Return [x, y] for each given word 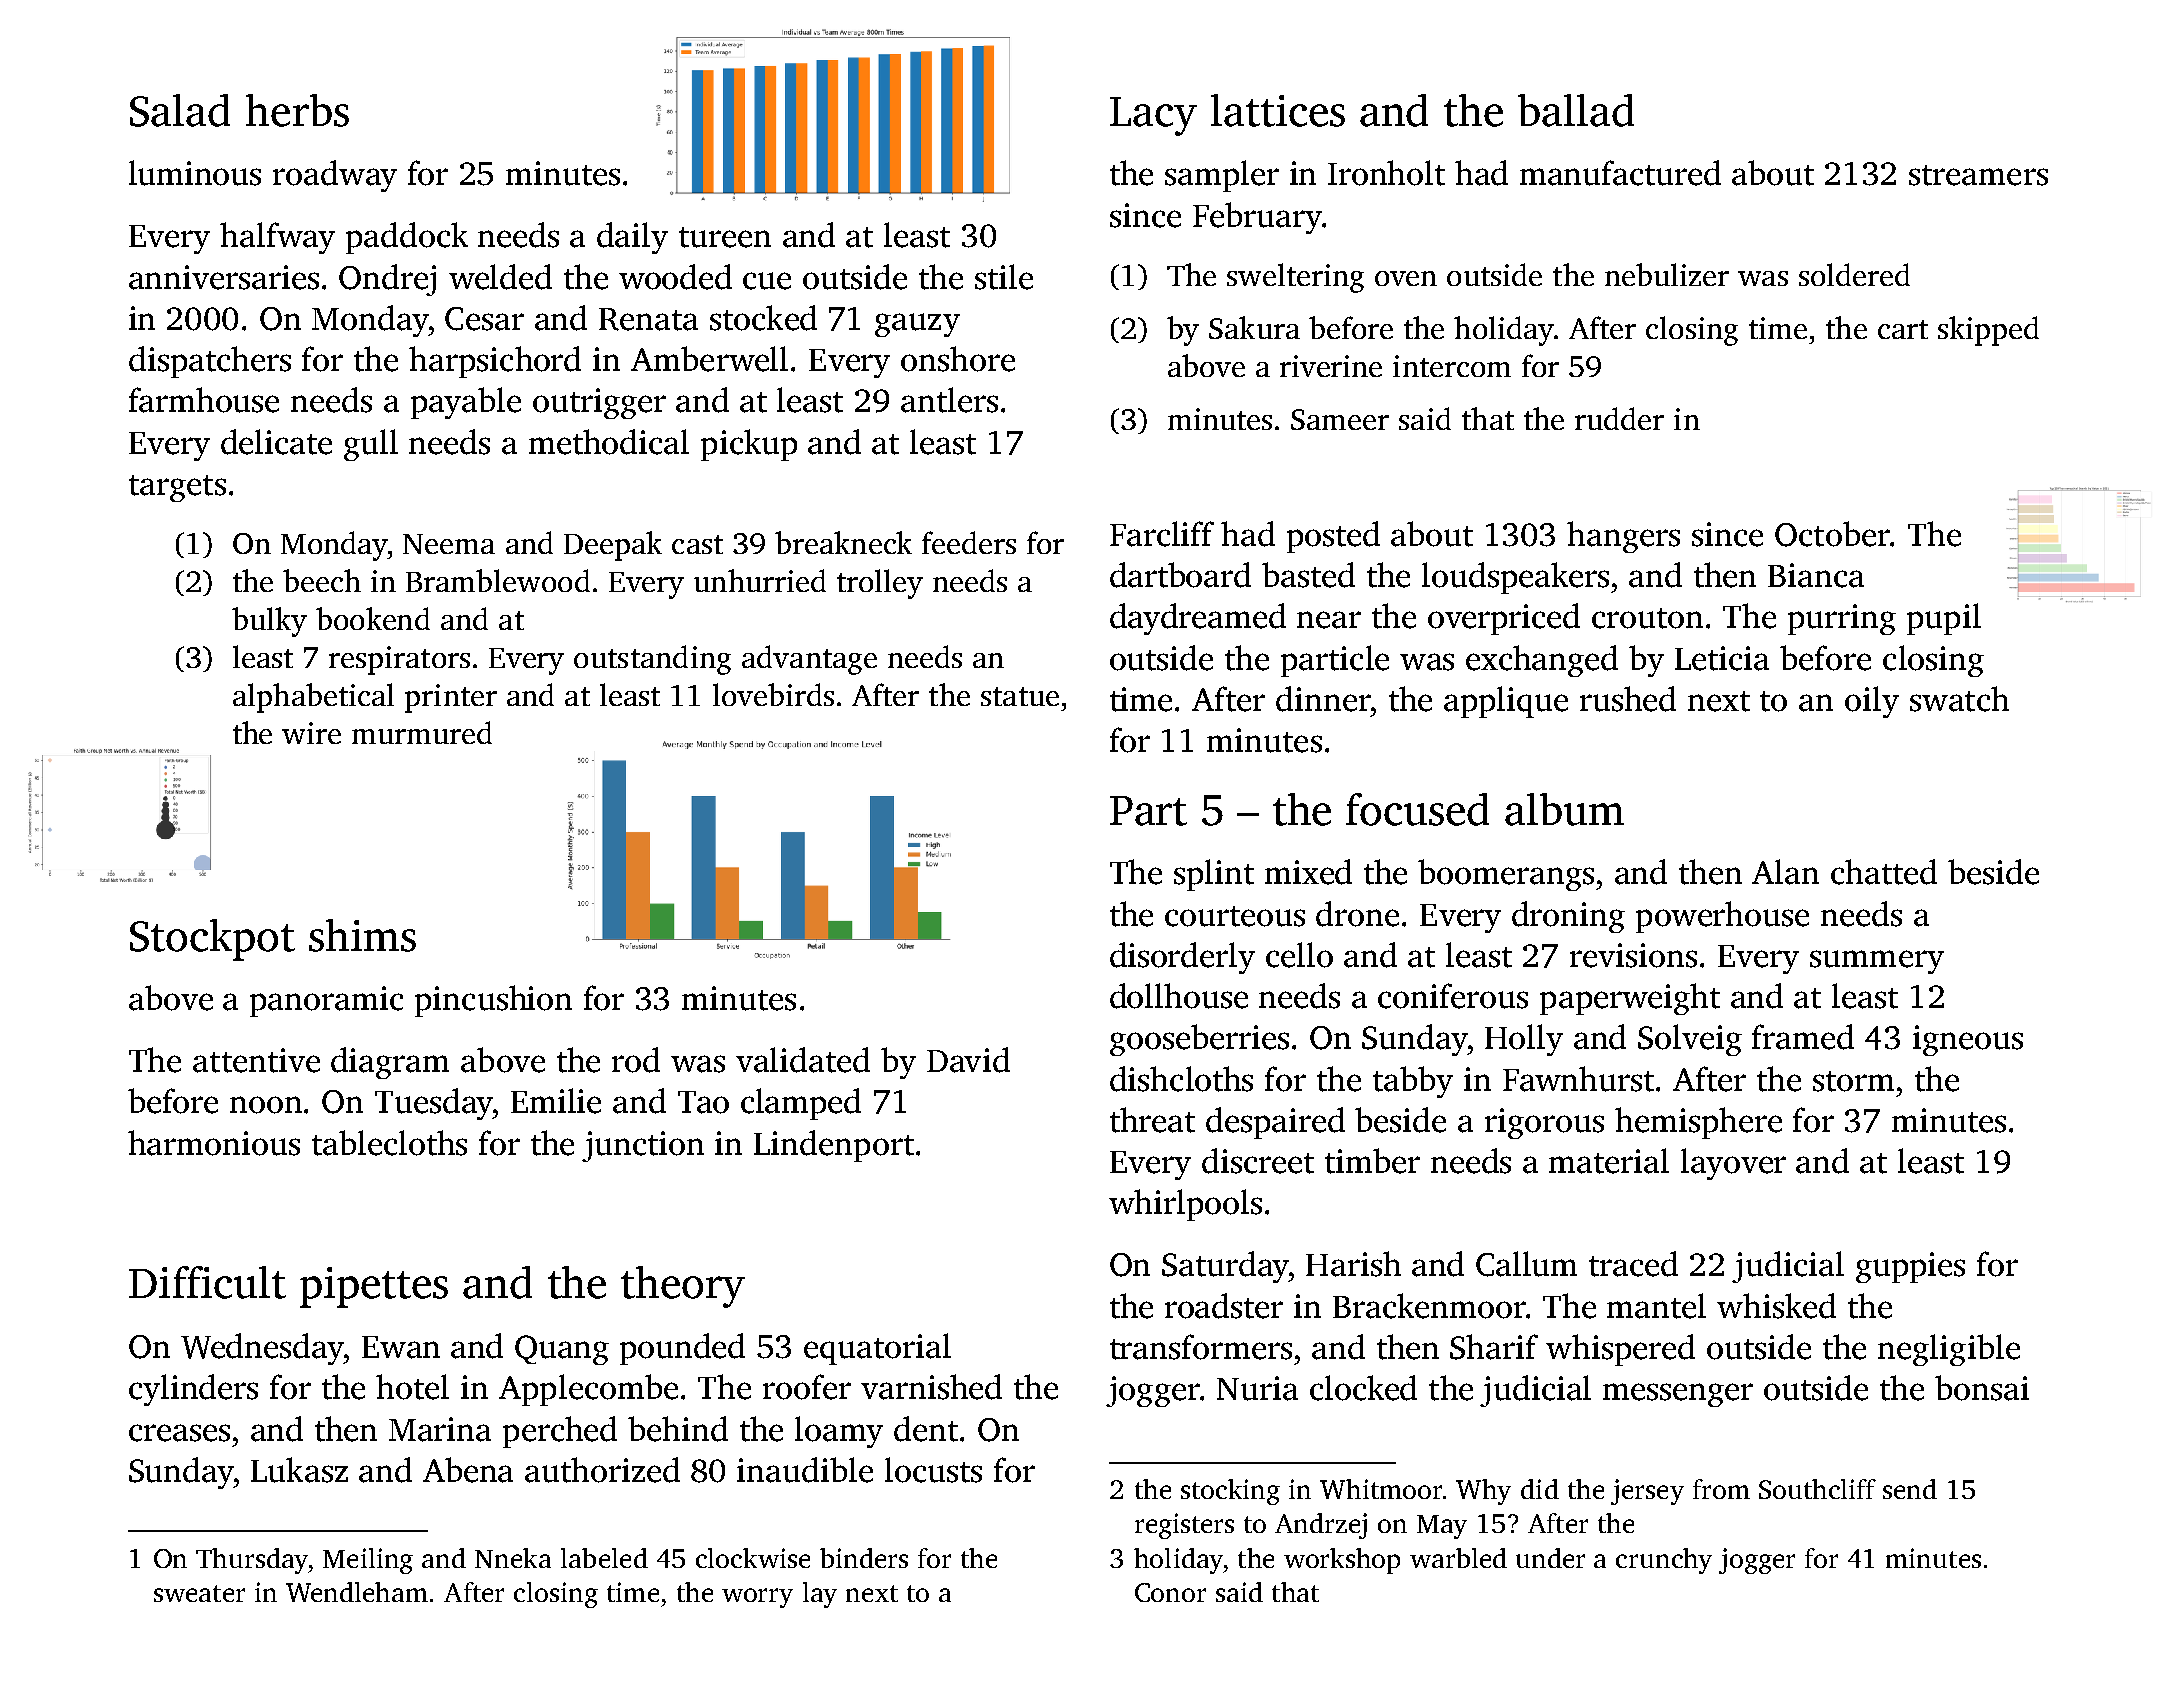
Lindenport [834, 1146]
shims [362, 935]
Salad [180, 110]
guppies [1910, 1267]
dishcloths [1181, 1079]
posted [1333, 537]
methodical [609, 442]
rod [636, 1060]
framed [1803, 1037]
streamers [1978, 175]
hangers [1623, 537]
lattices [1278, 110]
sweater [199, 1593]
